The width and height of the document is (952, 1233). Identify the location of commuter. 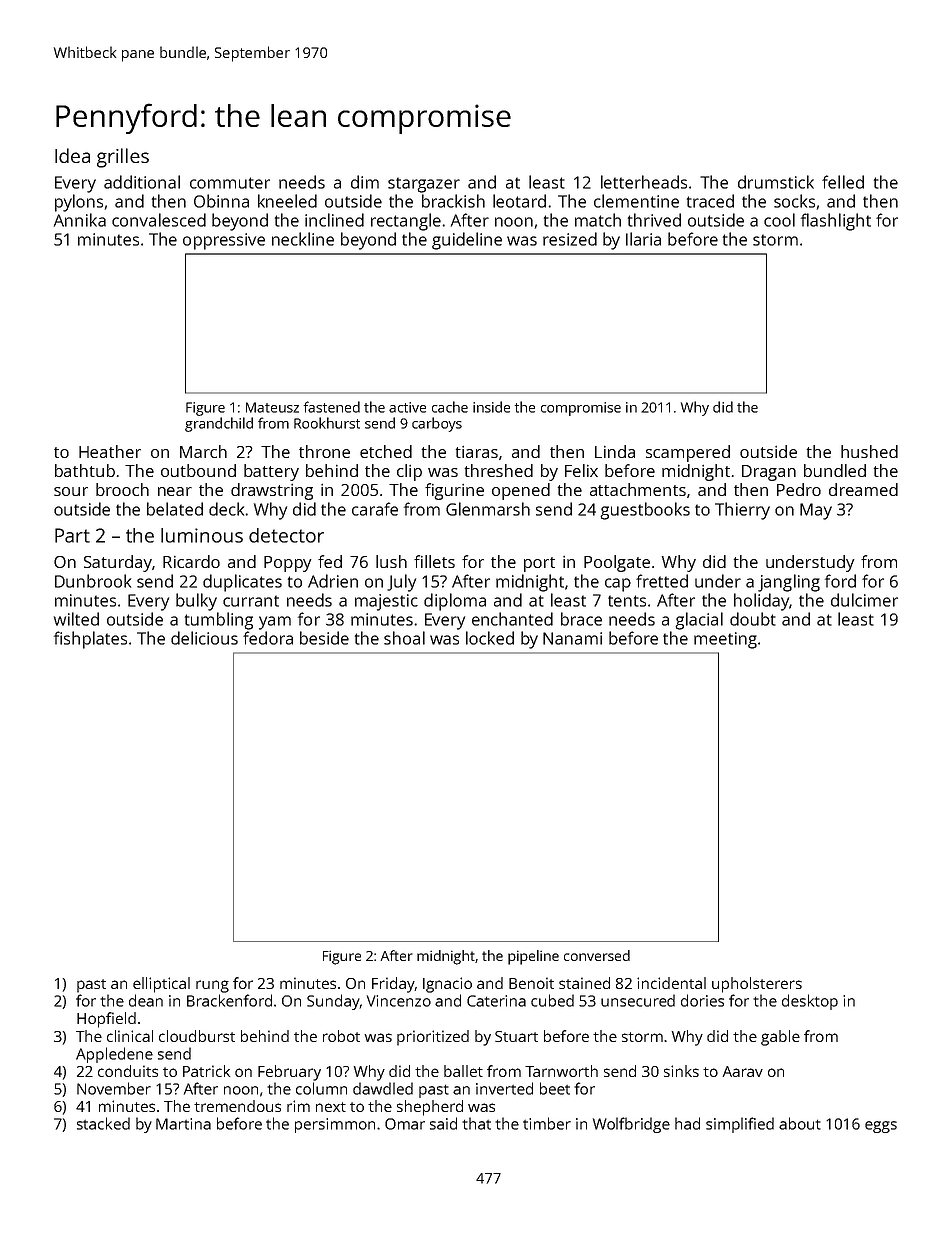
(230, 183).
